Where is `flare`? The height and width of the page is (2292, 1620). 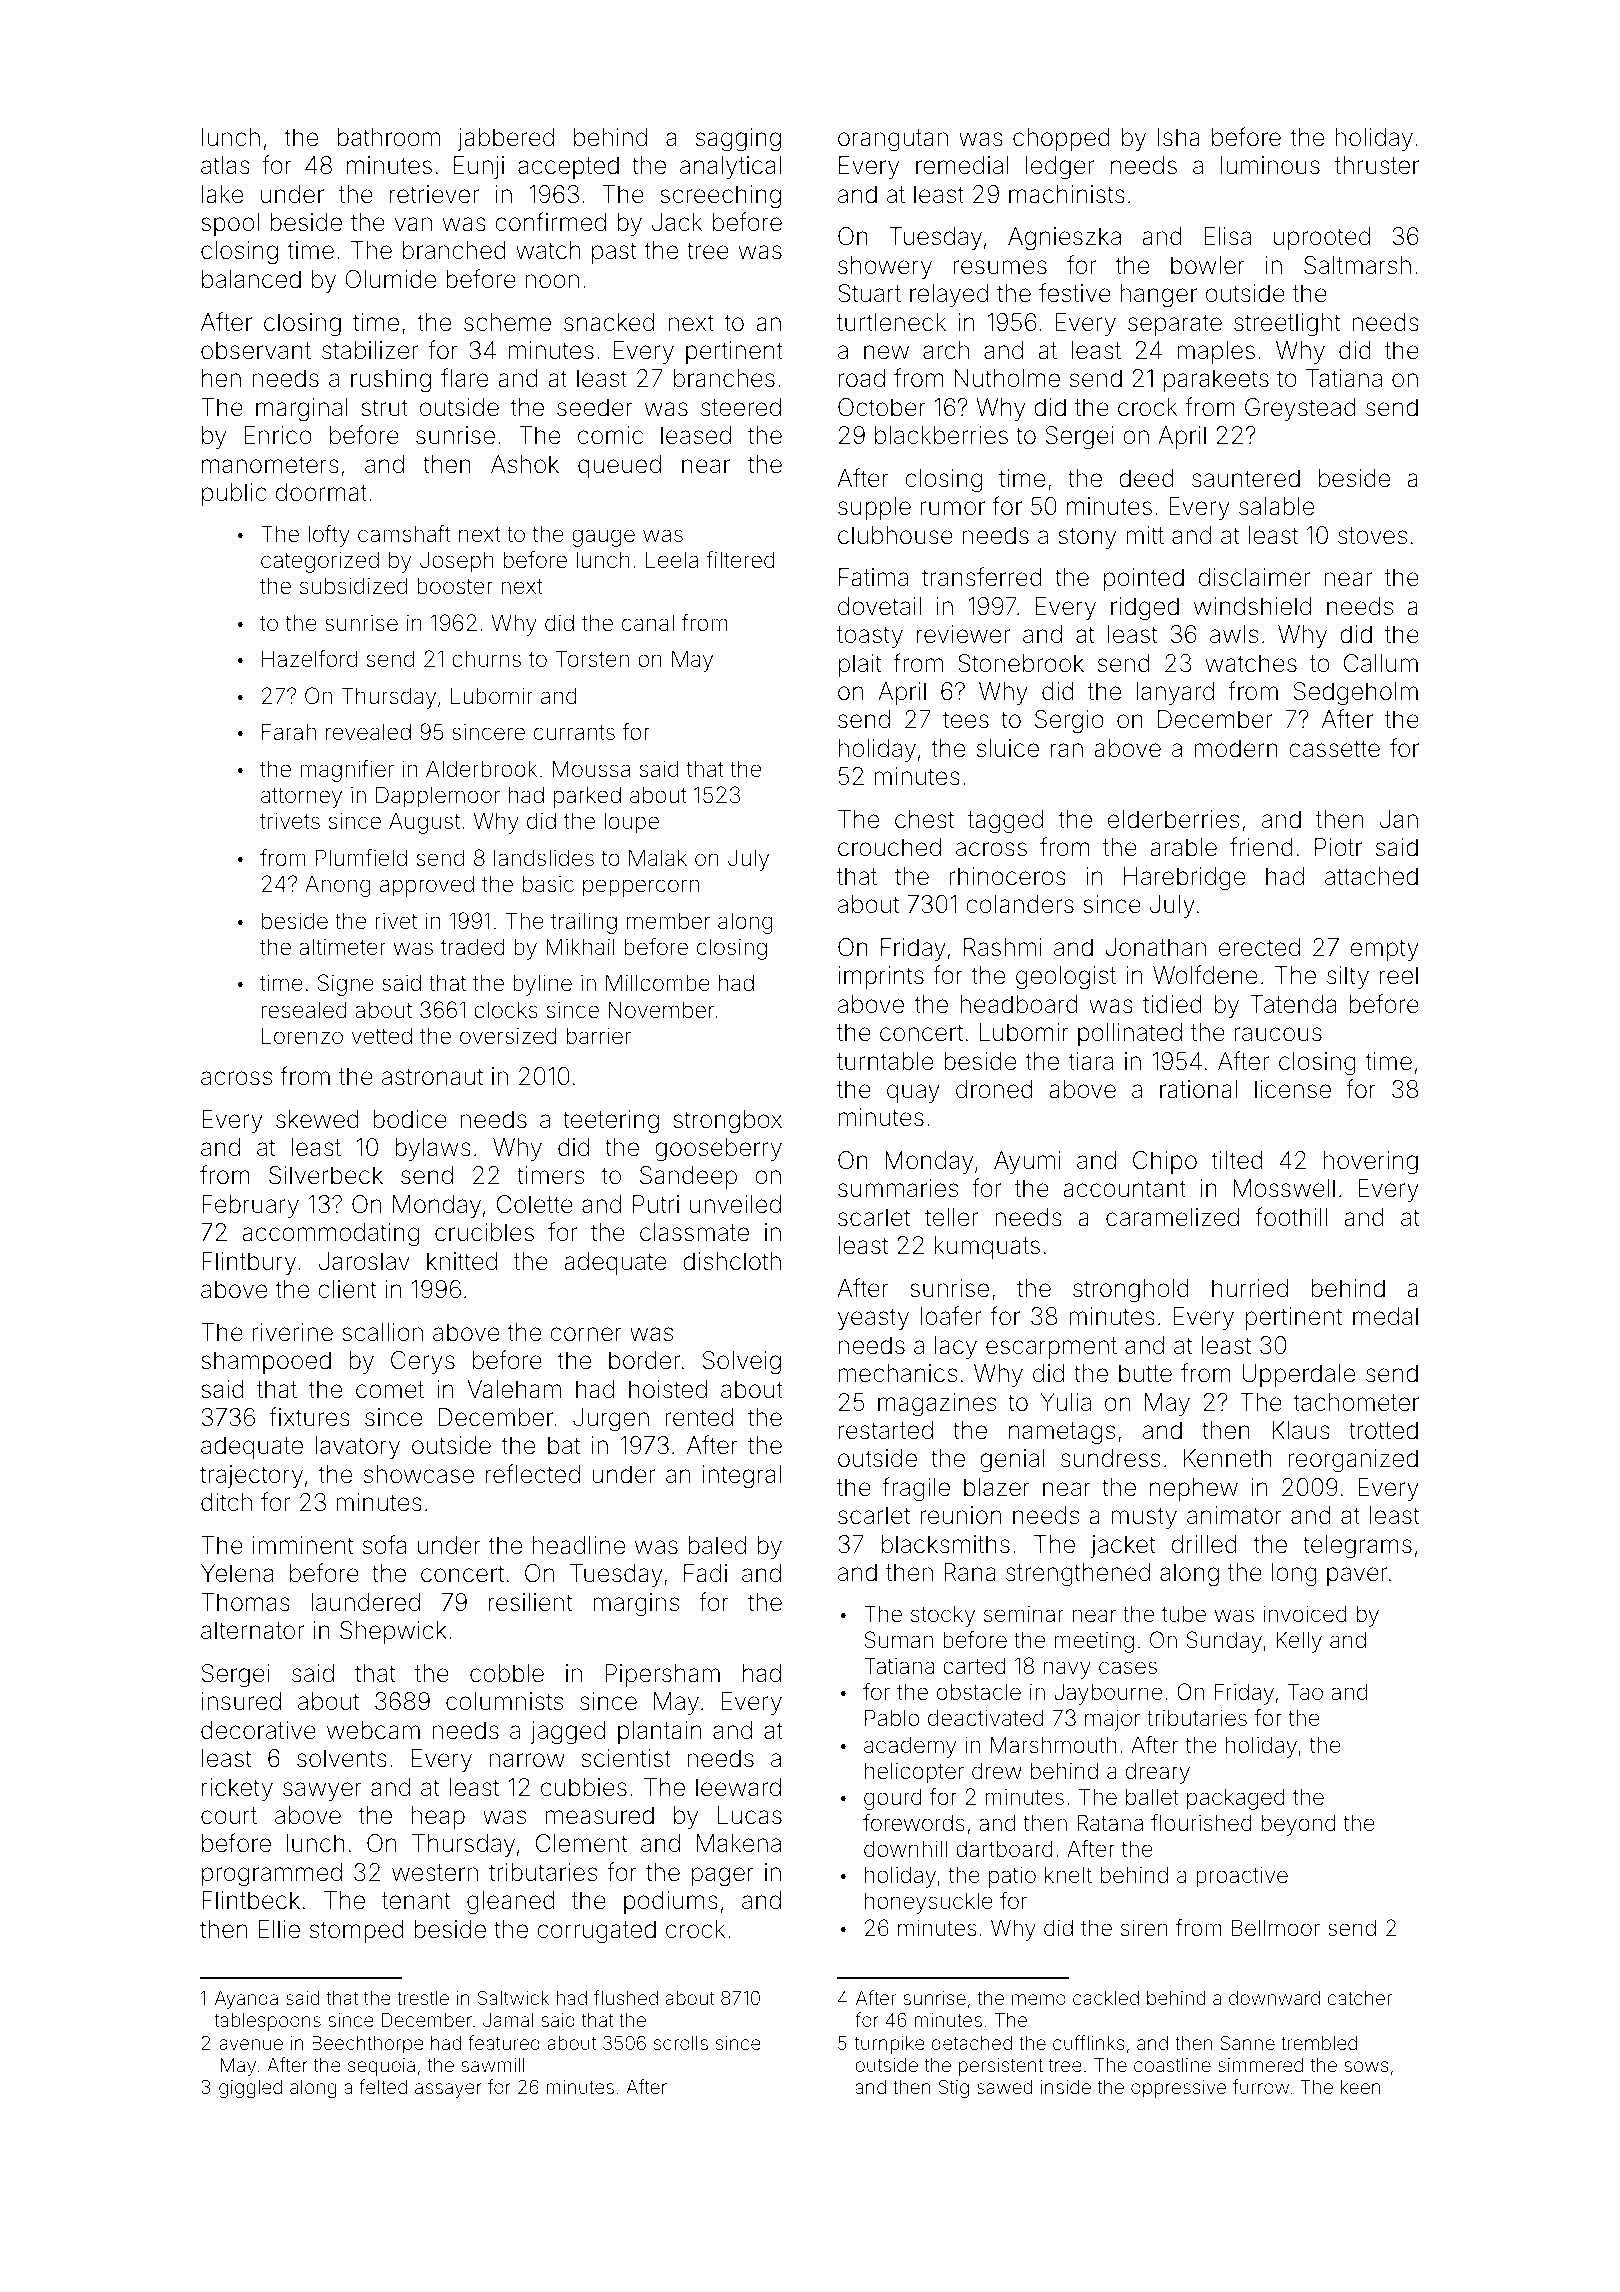
flare is located at coordinates (464, 378).
